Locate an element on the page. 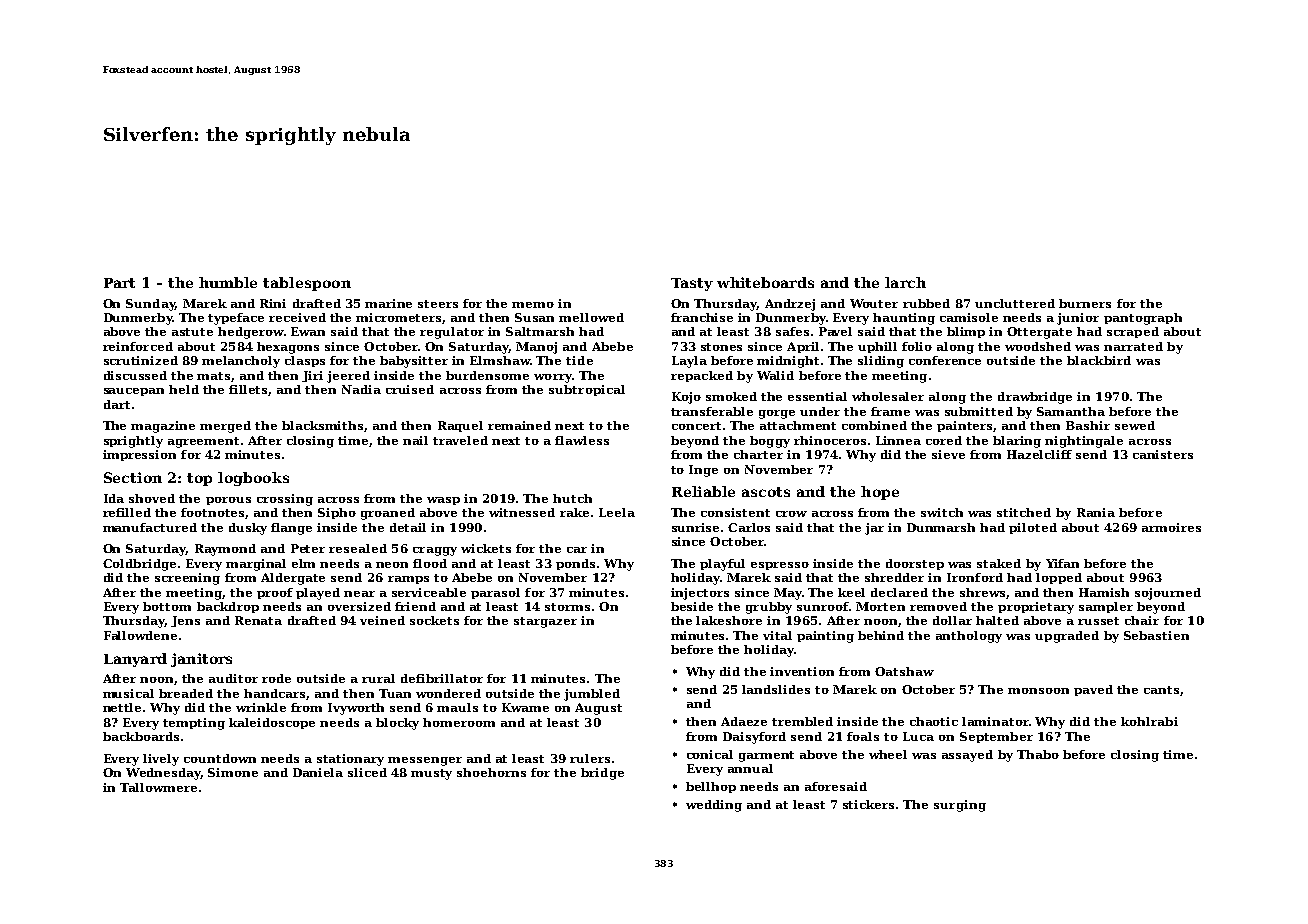 The width and height of the page is (1308, 924). backboards is located at coordinates (141, 736).
